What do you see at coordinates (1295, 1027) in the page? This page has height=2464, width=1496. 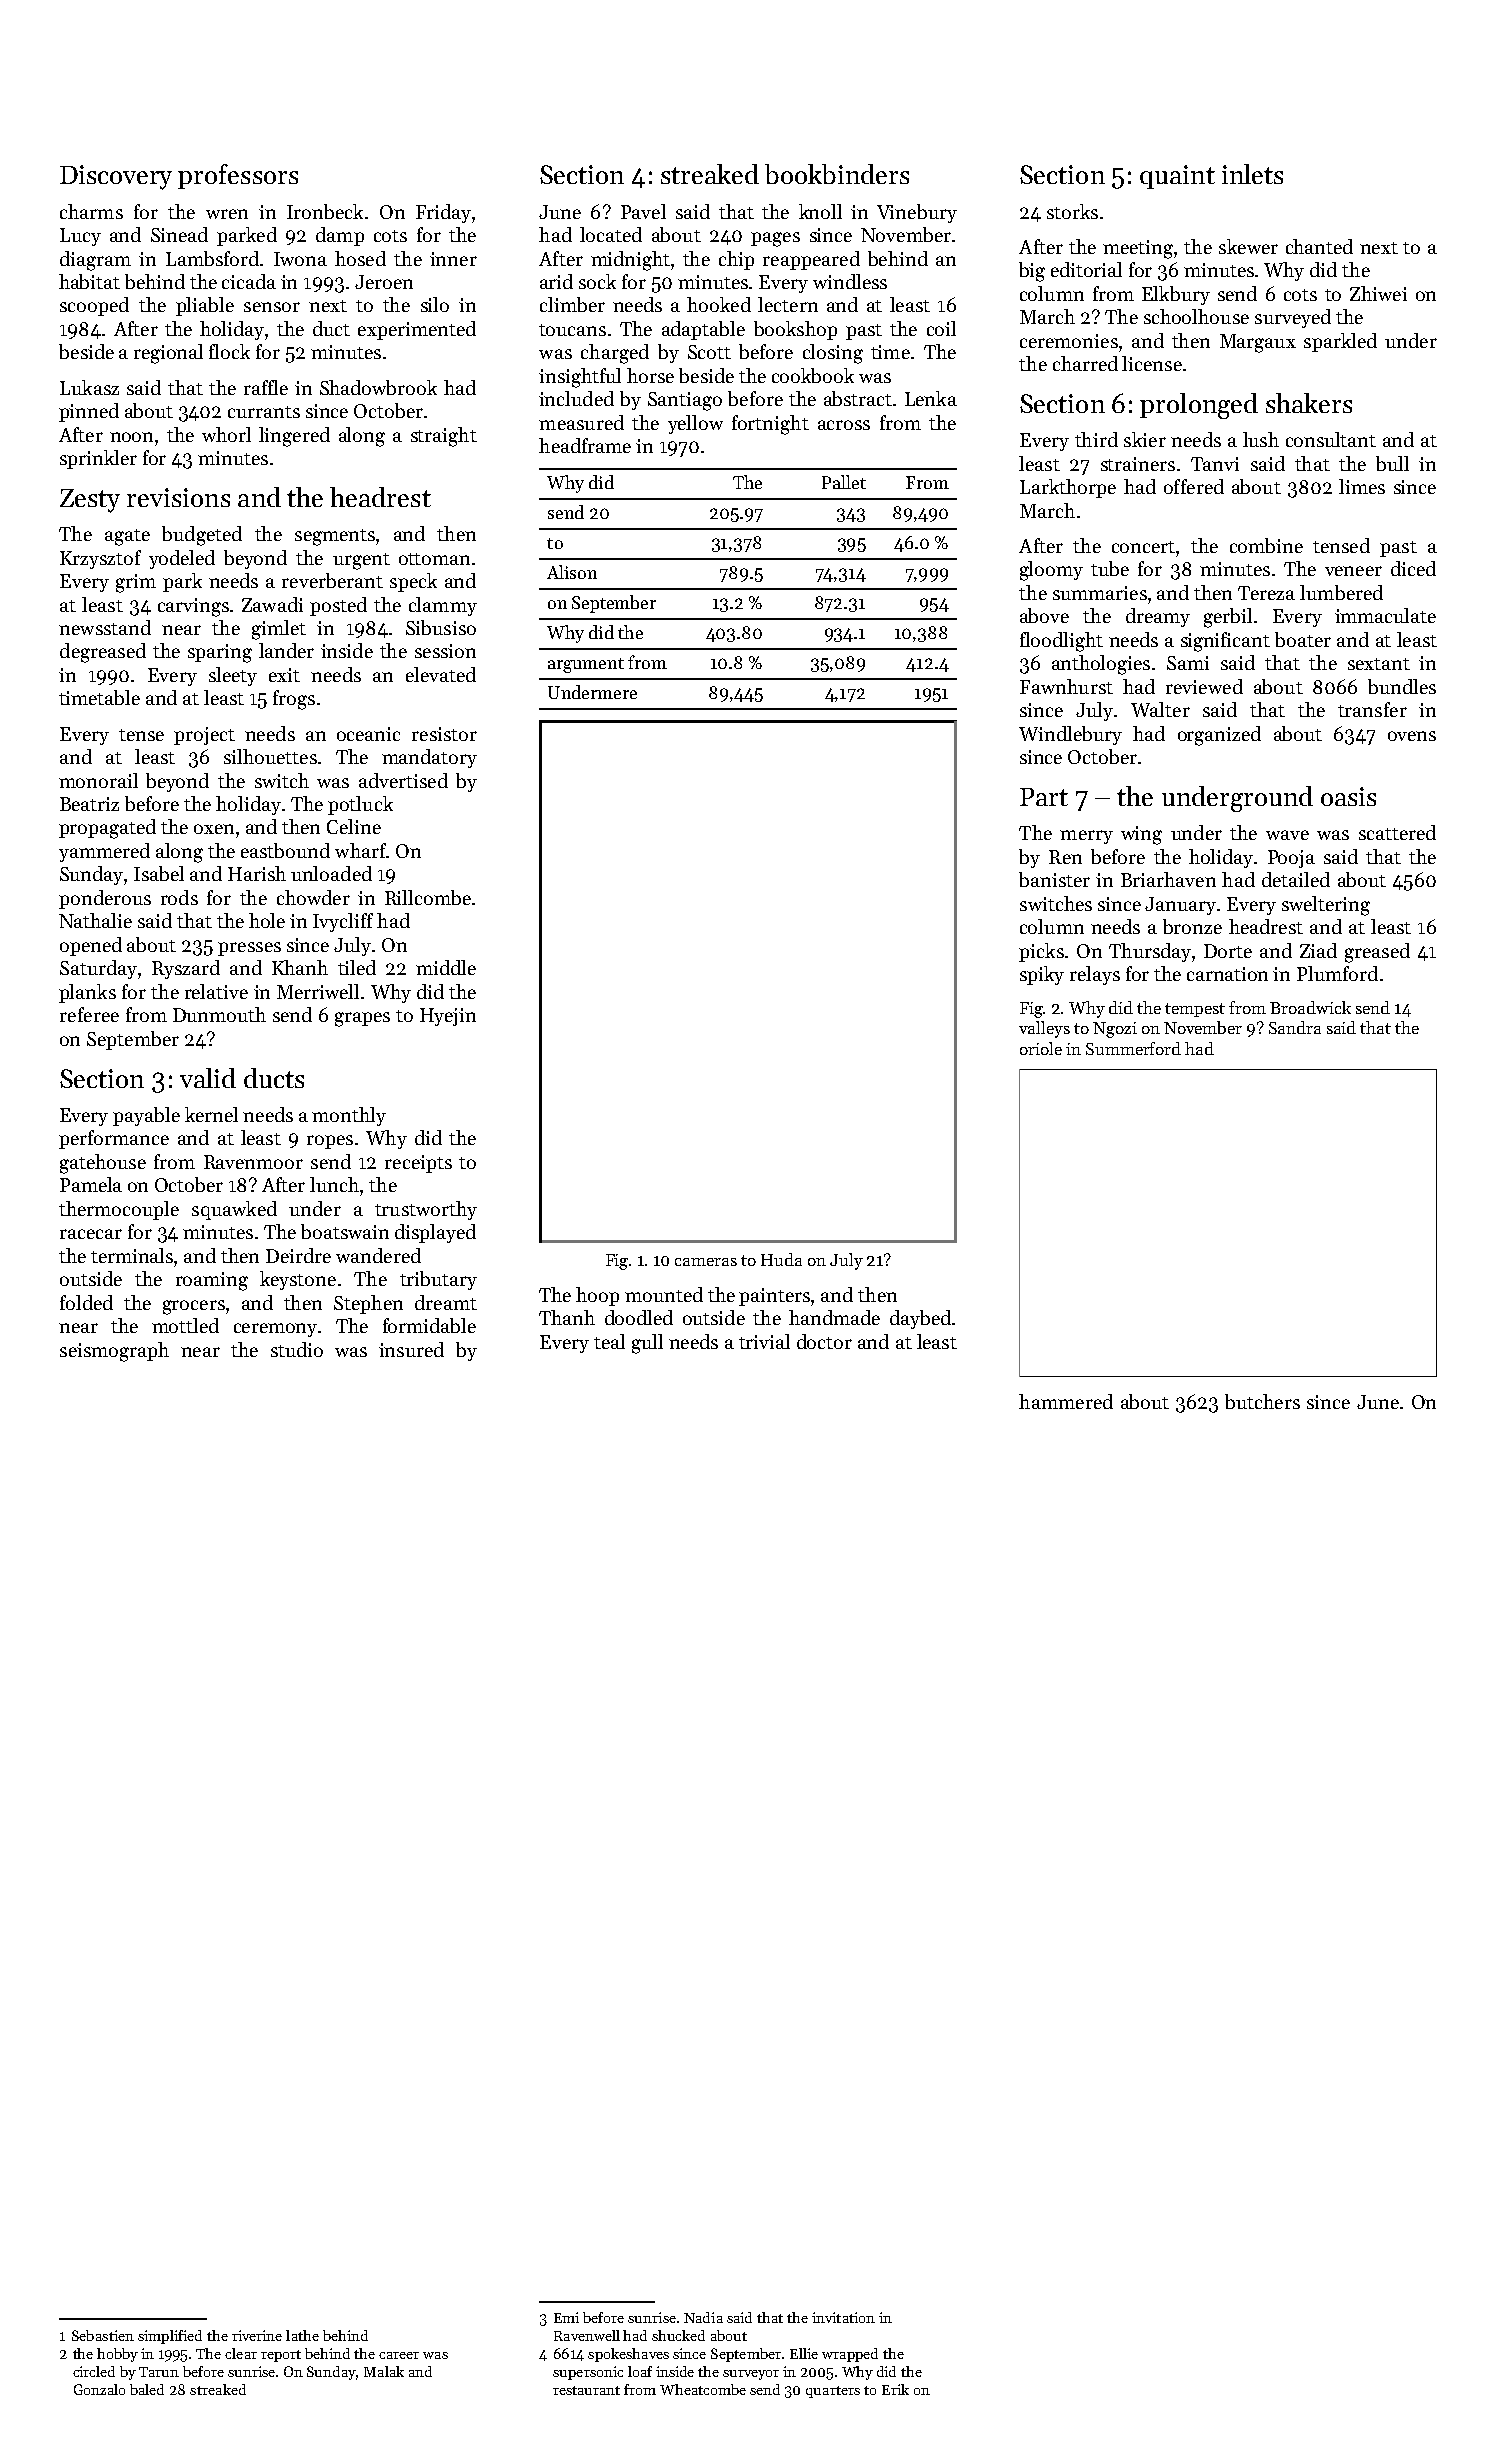 I see `Sandra` at bounding box center [1295, 1027].
